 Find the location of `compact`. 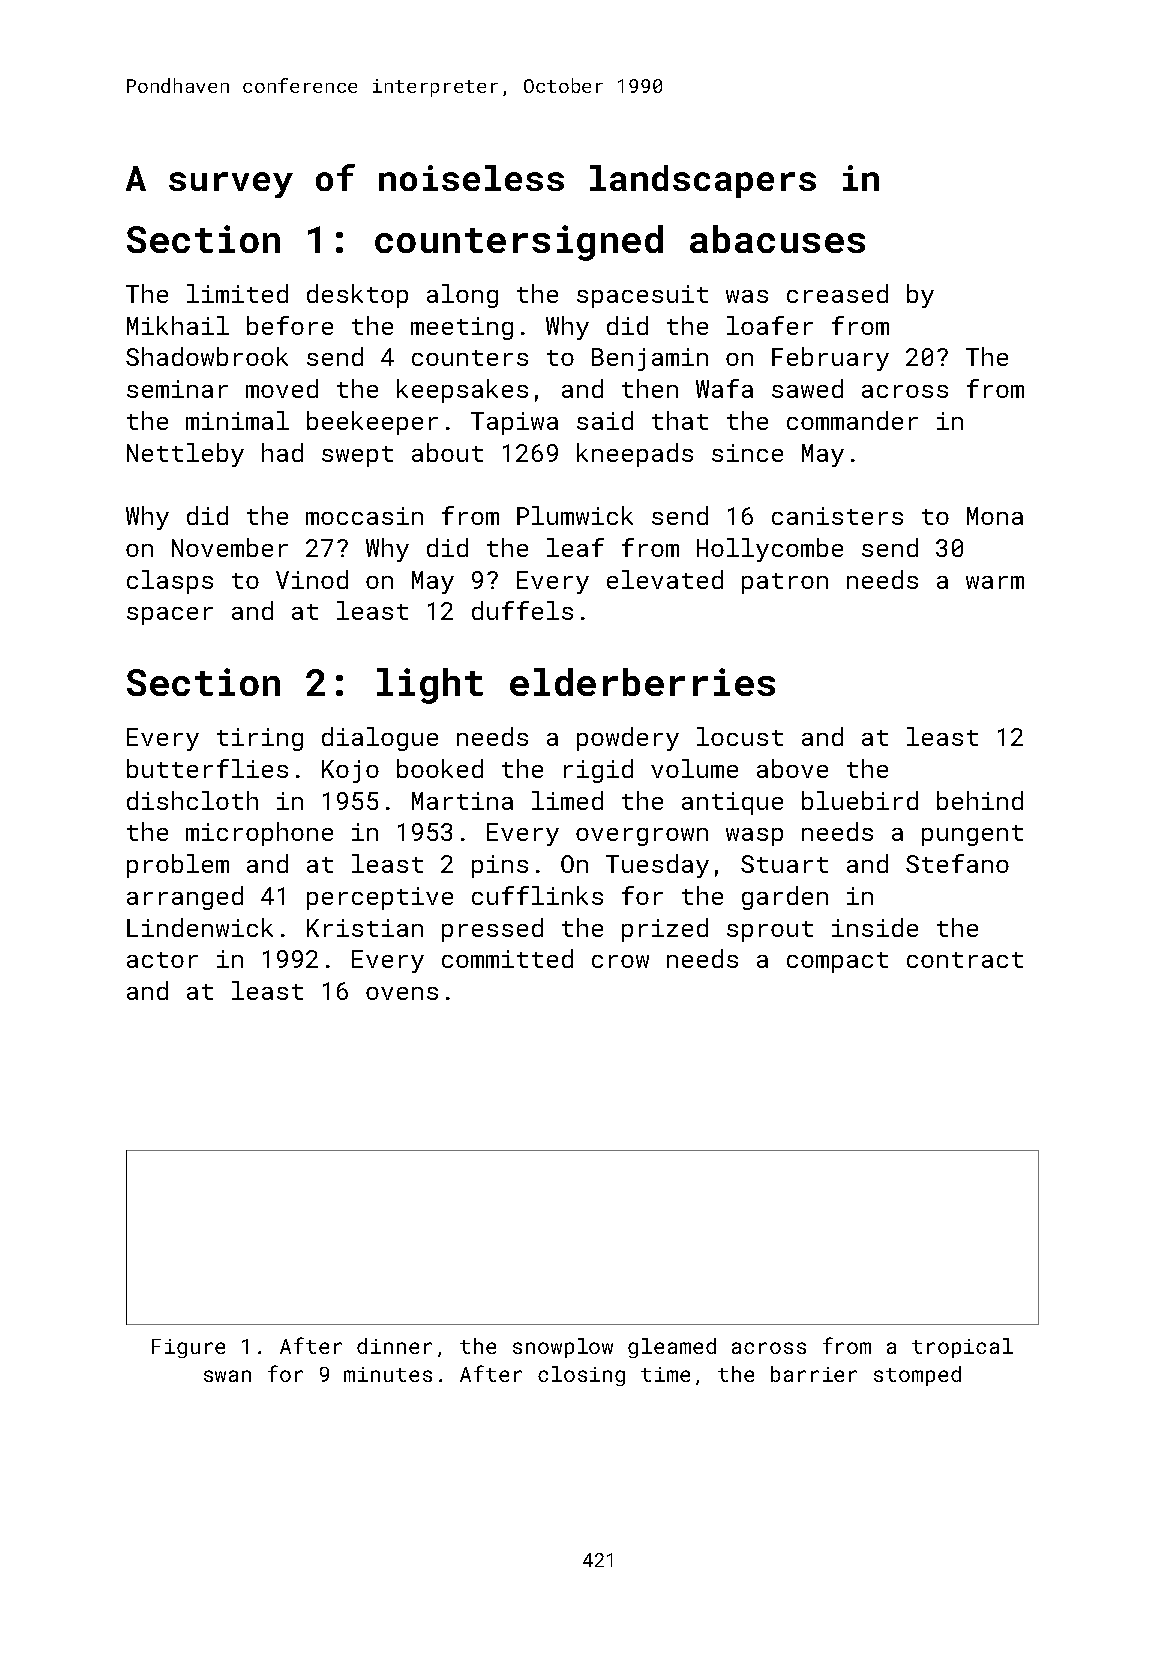

compact is located at coordinates (837, 962).
